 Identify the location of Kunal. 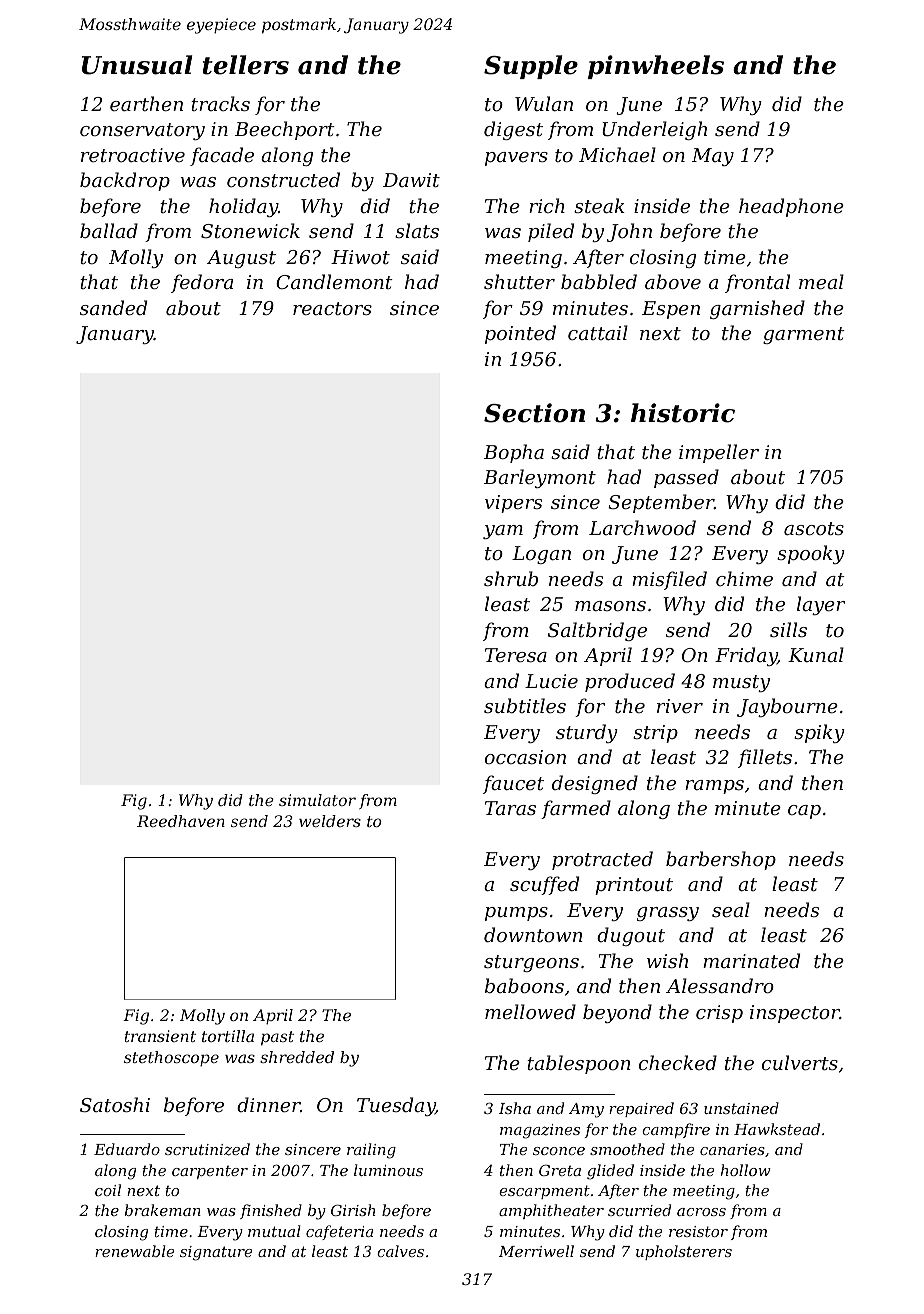
(816, 654).
